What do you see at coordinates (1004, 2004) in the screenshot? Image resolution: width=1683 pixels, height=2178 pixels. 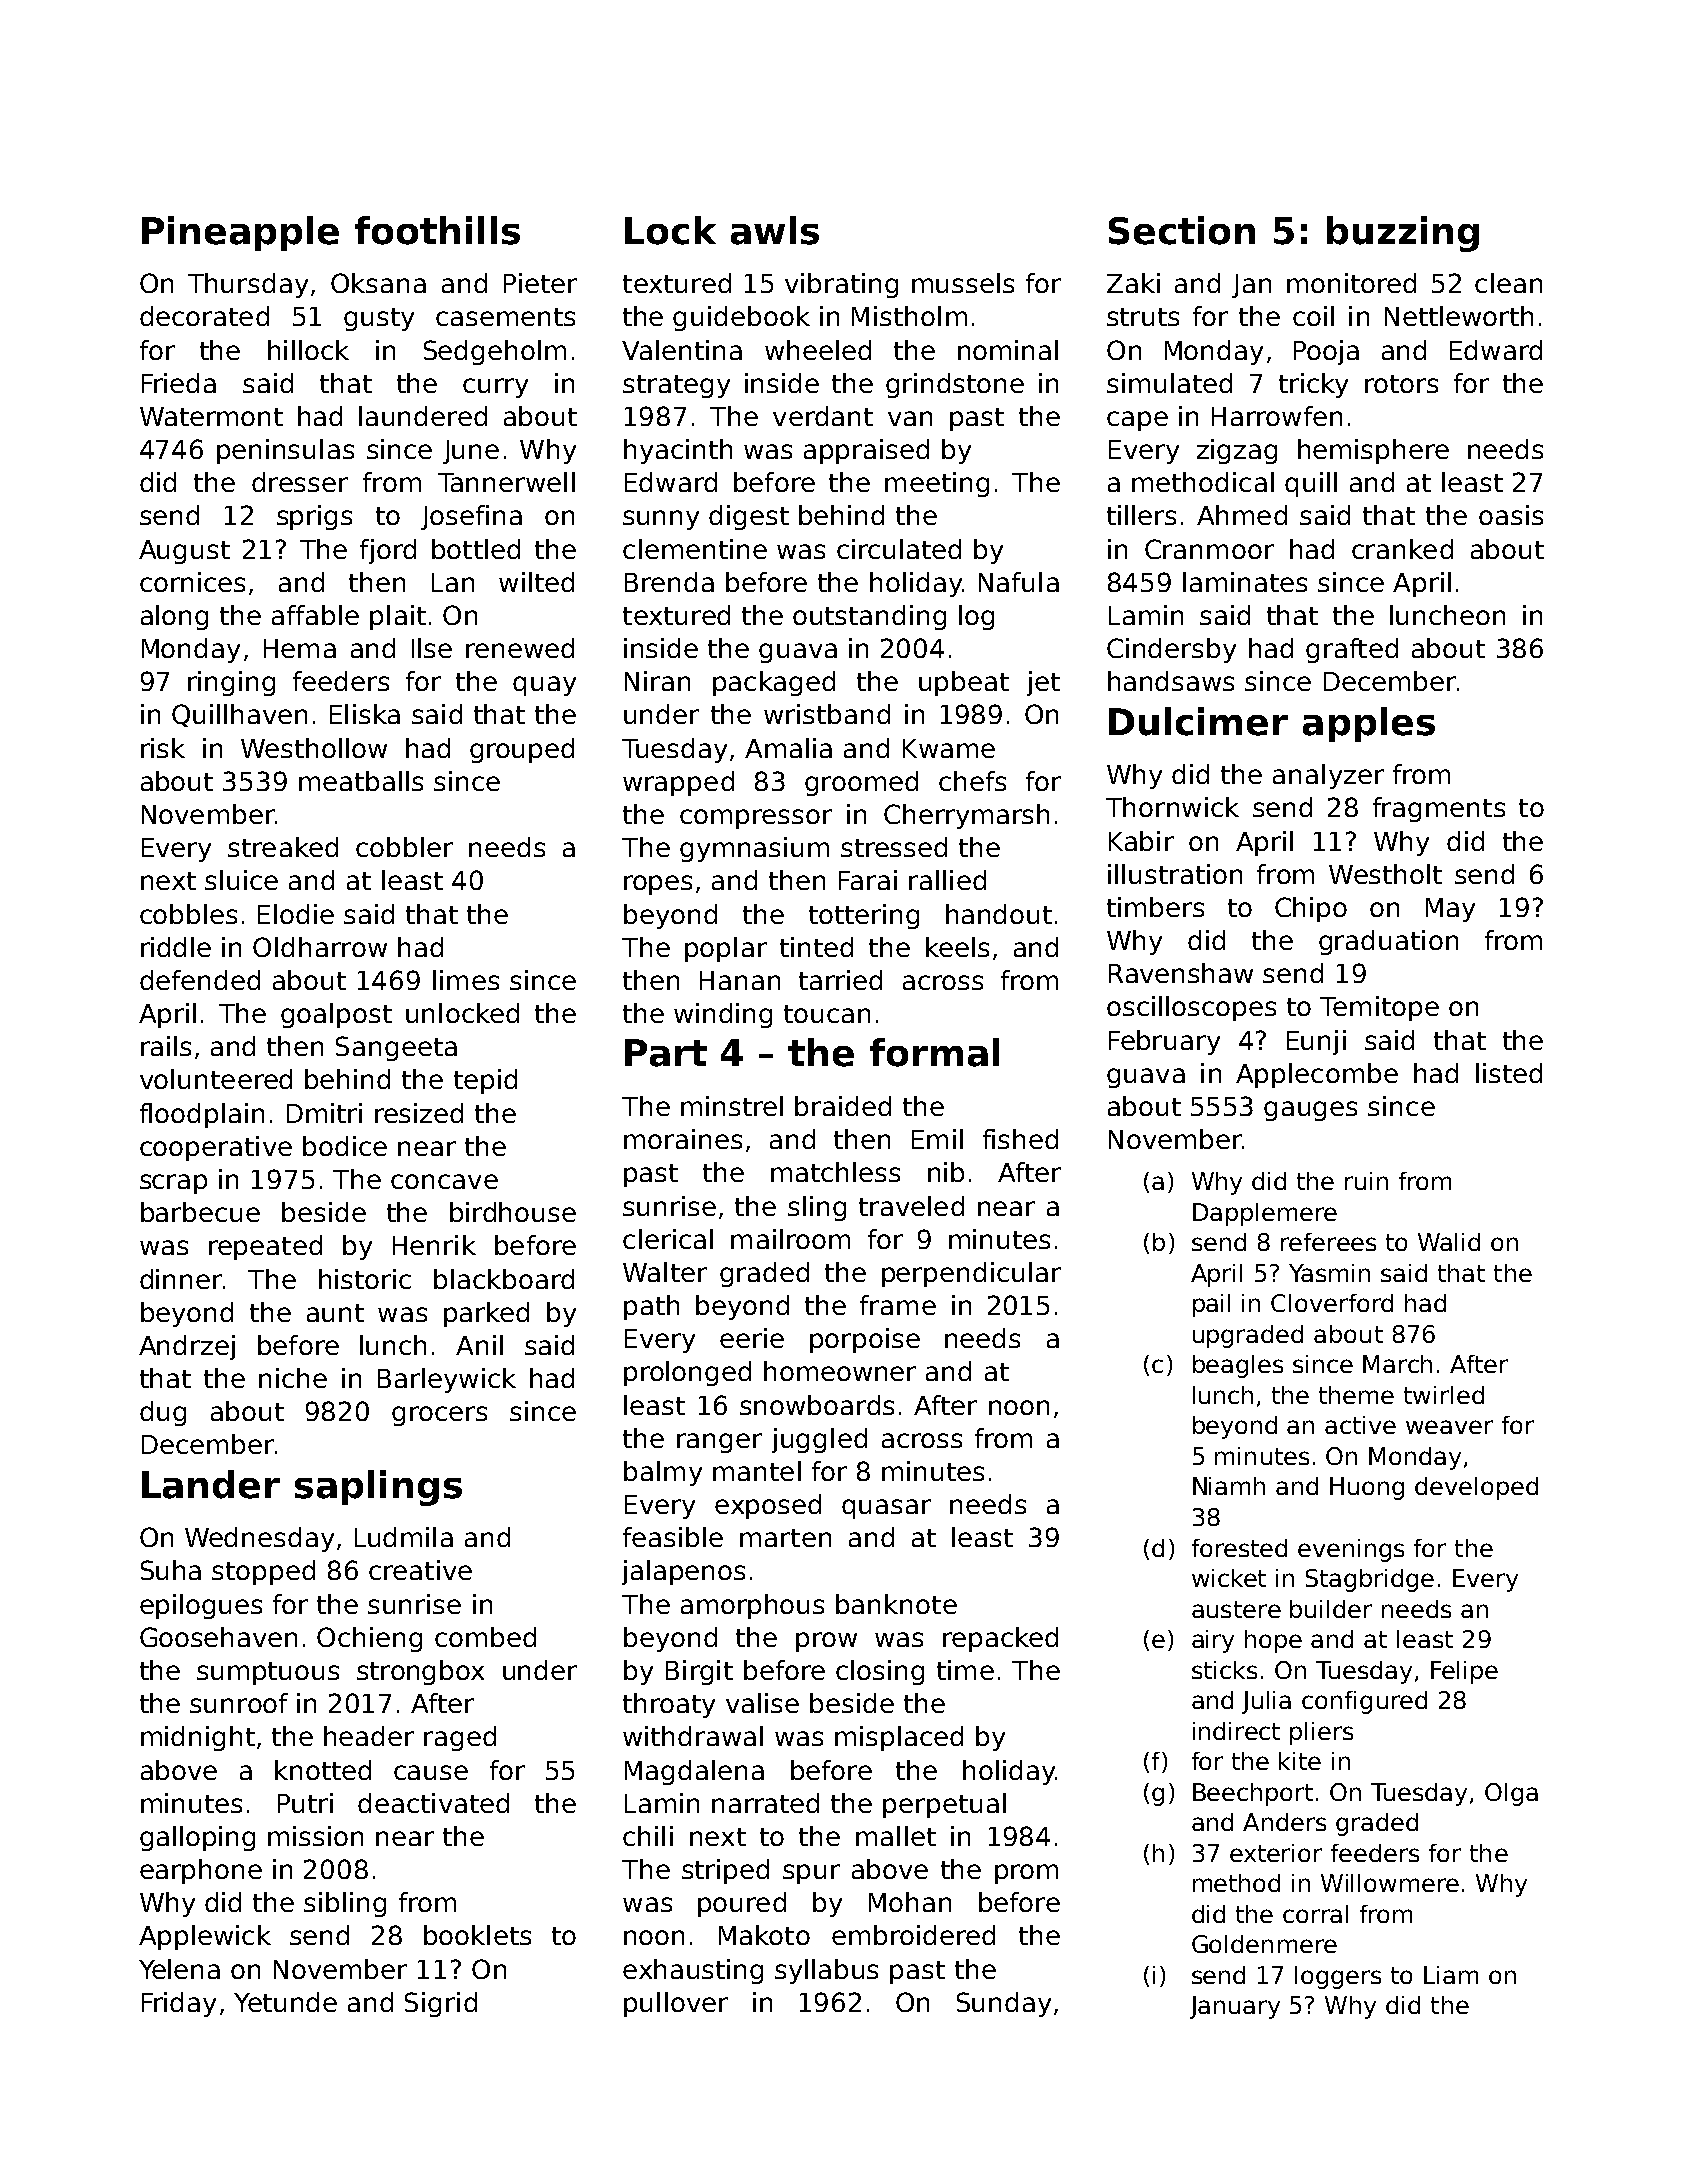 I see `Sunday` at bounding box center [1004, 2004].
